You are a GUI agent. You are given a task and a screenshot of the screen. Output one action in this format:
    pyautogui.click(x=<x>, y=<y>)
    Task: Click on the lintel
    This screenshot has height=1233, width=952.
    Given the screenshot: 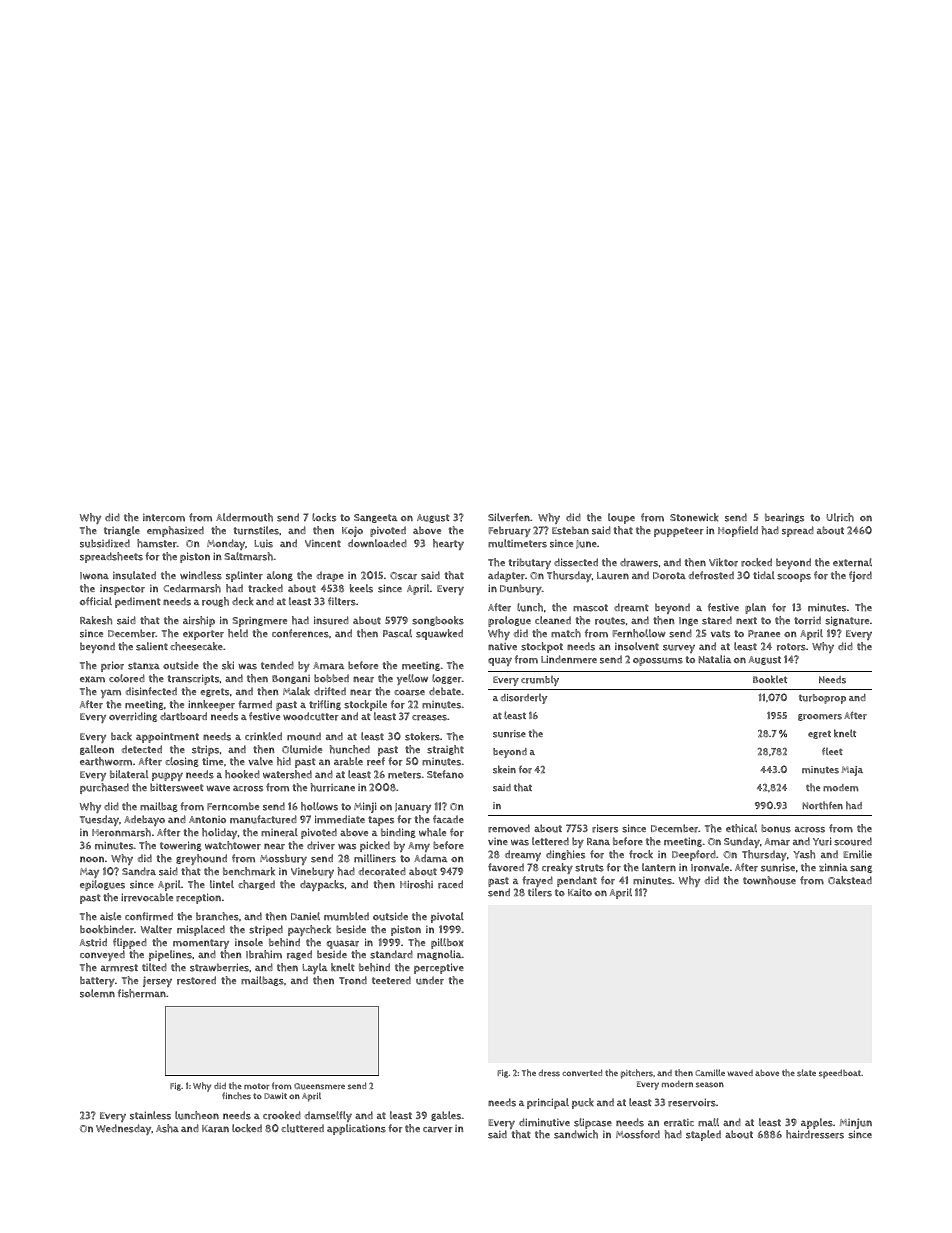 What is the action you would take?
    pyautogui.click(x=222, y=884)
